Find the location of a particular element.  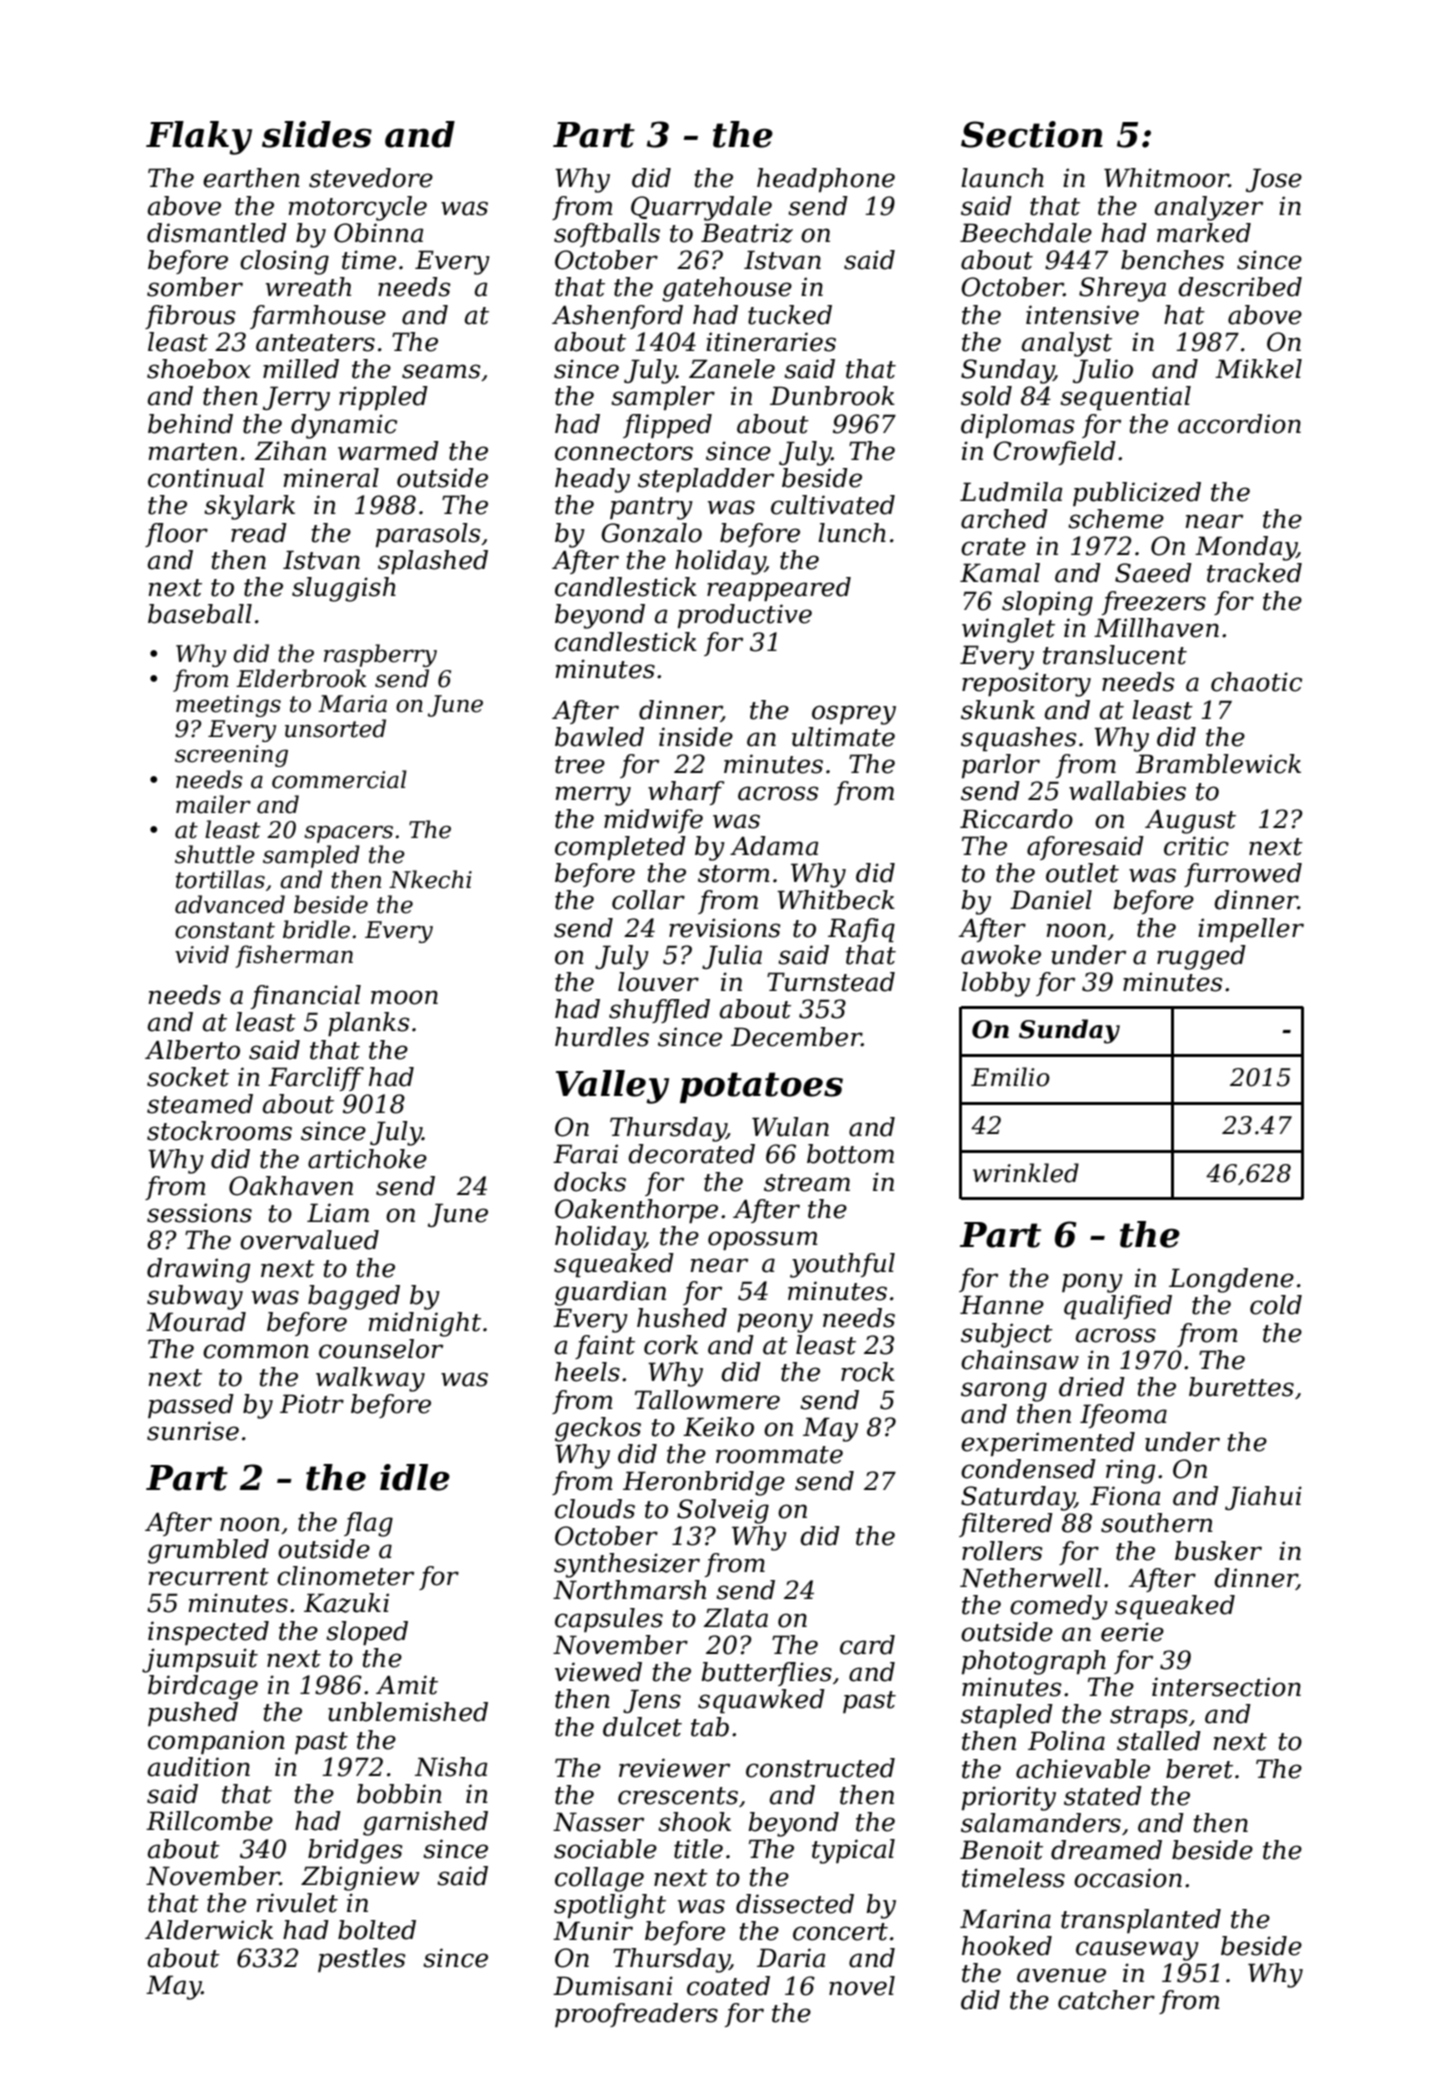

Ashenford is located at coordinates (617, 317).
